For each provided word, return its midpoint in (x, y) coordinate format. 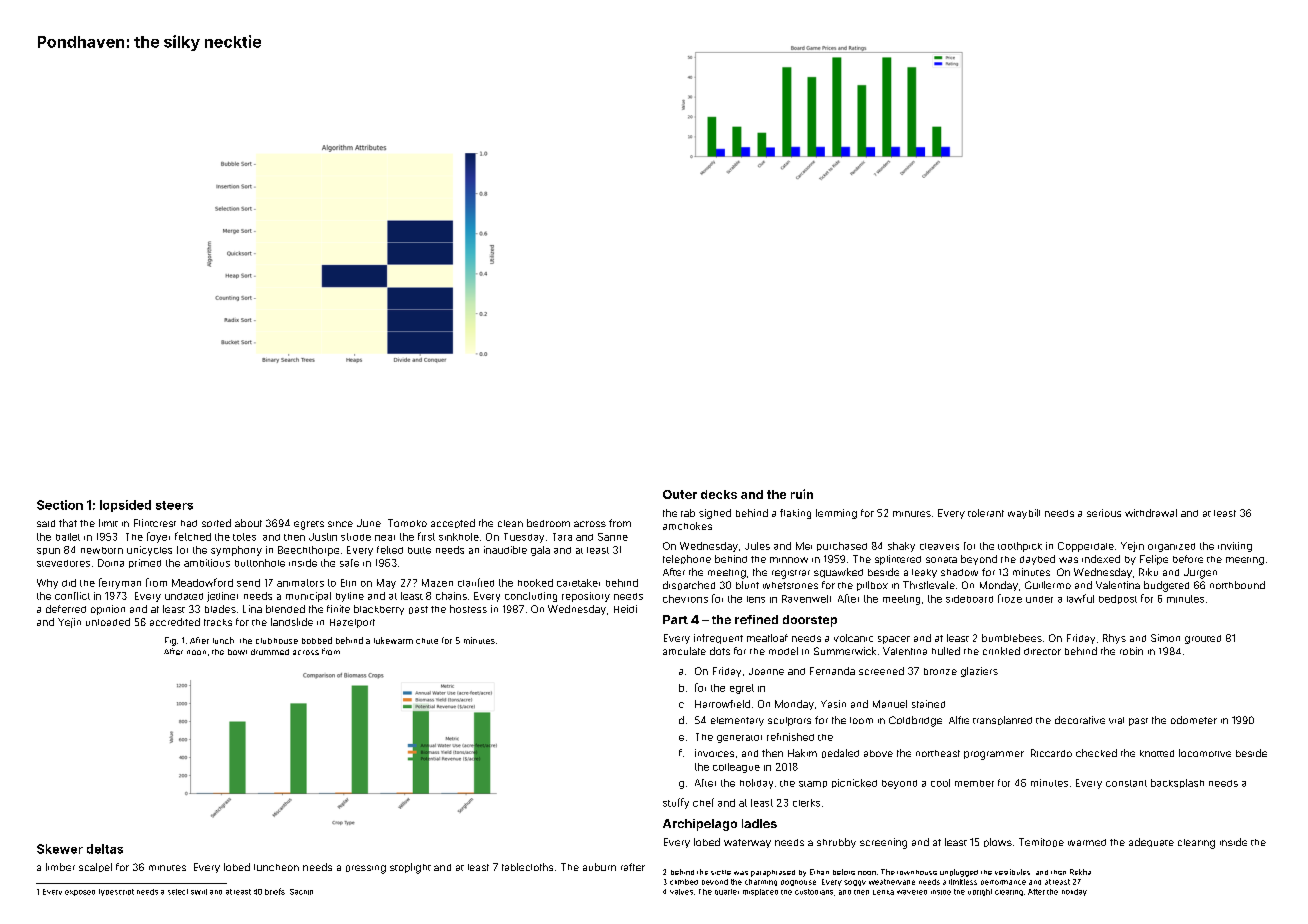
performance (1003, 882)
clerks (806, 803)
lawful (1080, 598)
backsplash (1177, 783)
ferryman (120, 583)
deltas (105, 849)
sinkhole (459, 537)
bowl (237, 652)
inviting (1235, 547)
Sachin (301, 892)
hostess (468, 609)
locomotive (1205, 753)
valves (681, 892)
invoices (714, 753)
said (46, 523)
